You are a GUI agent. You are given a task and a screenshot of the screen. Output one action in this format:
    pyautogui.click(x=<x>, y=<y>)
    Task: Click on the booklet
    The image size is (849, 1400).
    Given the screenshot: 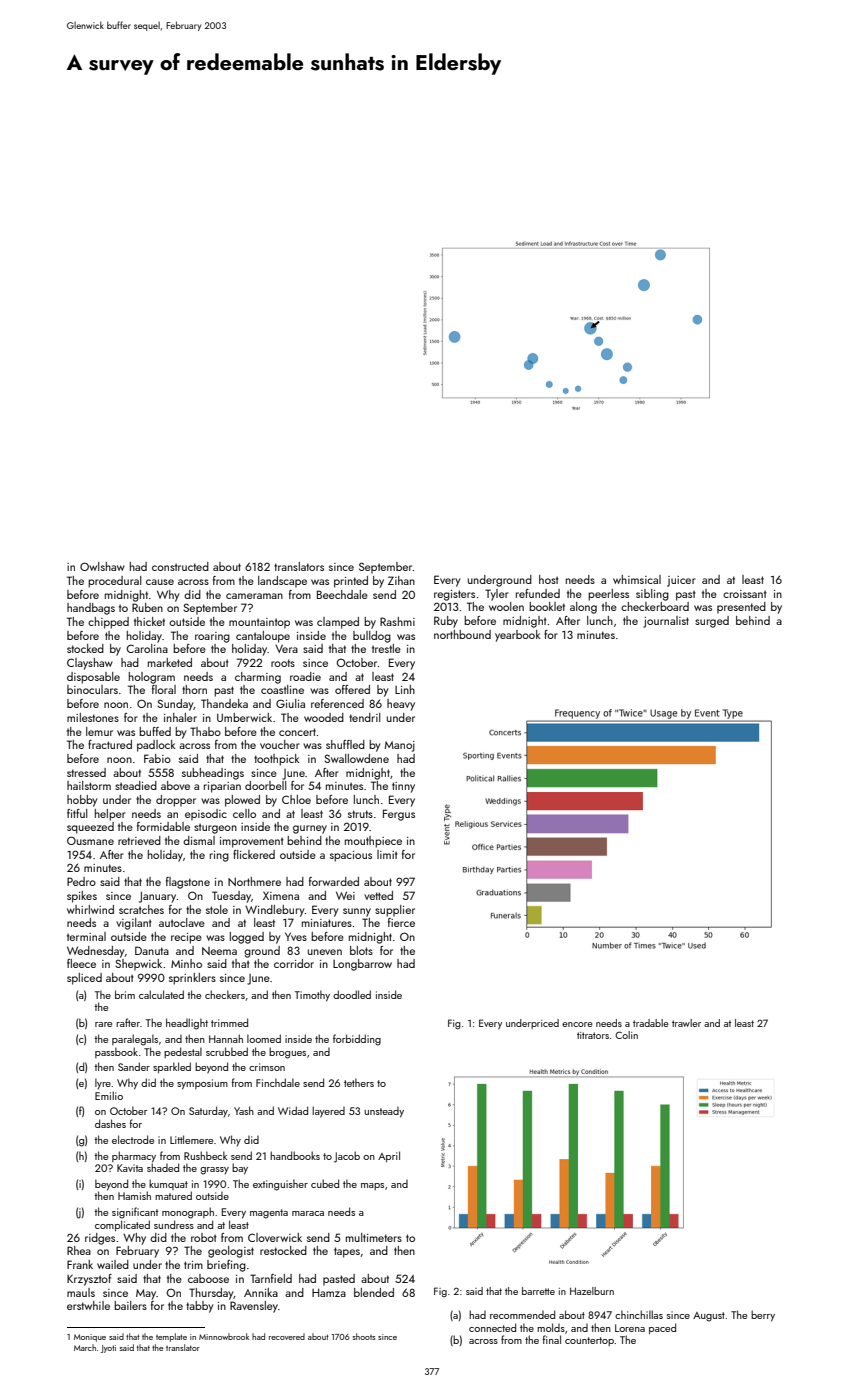 What is the action you would take?
    pyautogui.click(x=547, y=606)
